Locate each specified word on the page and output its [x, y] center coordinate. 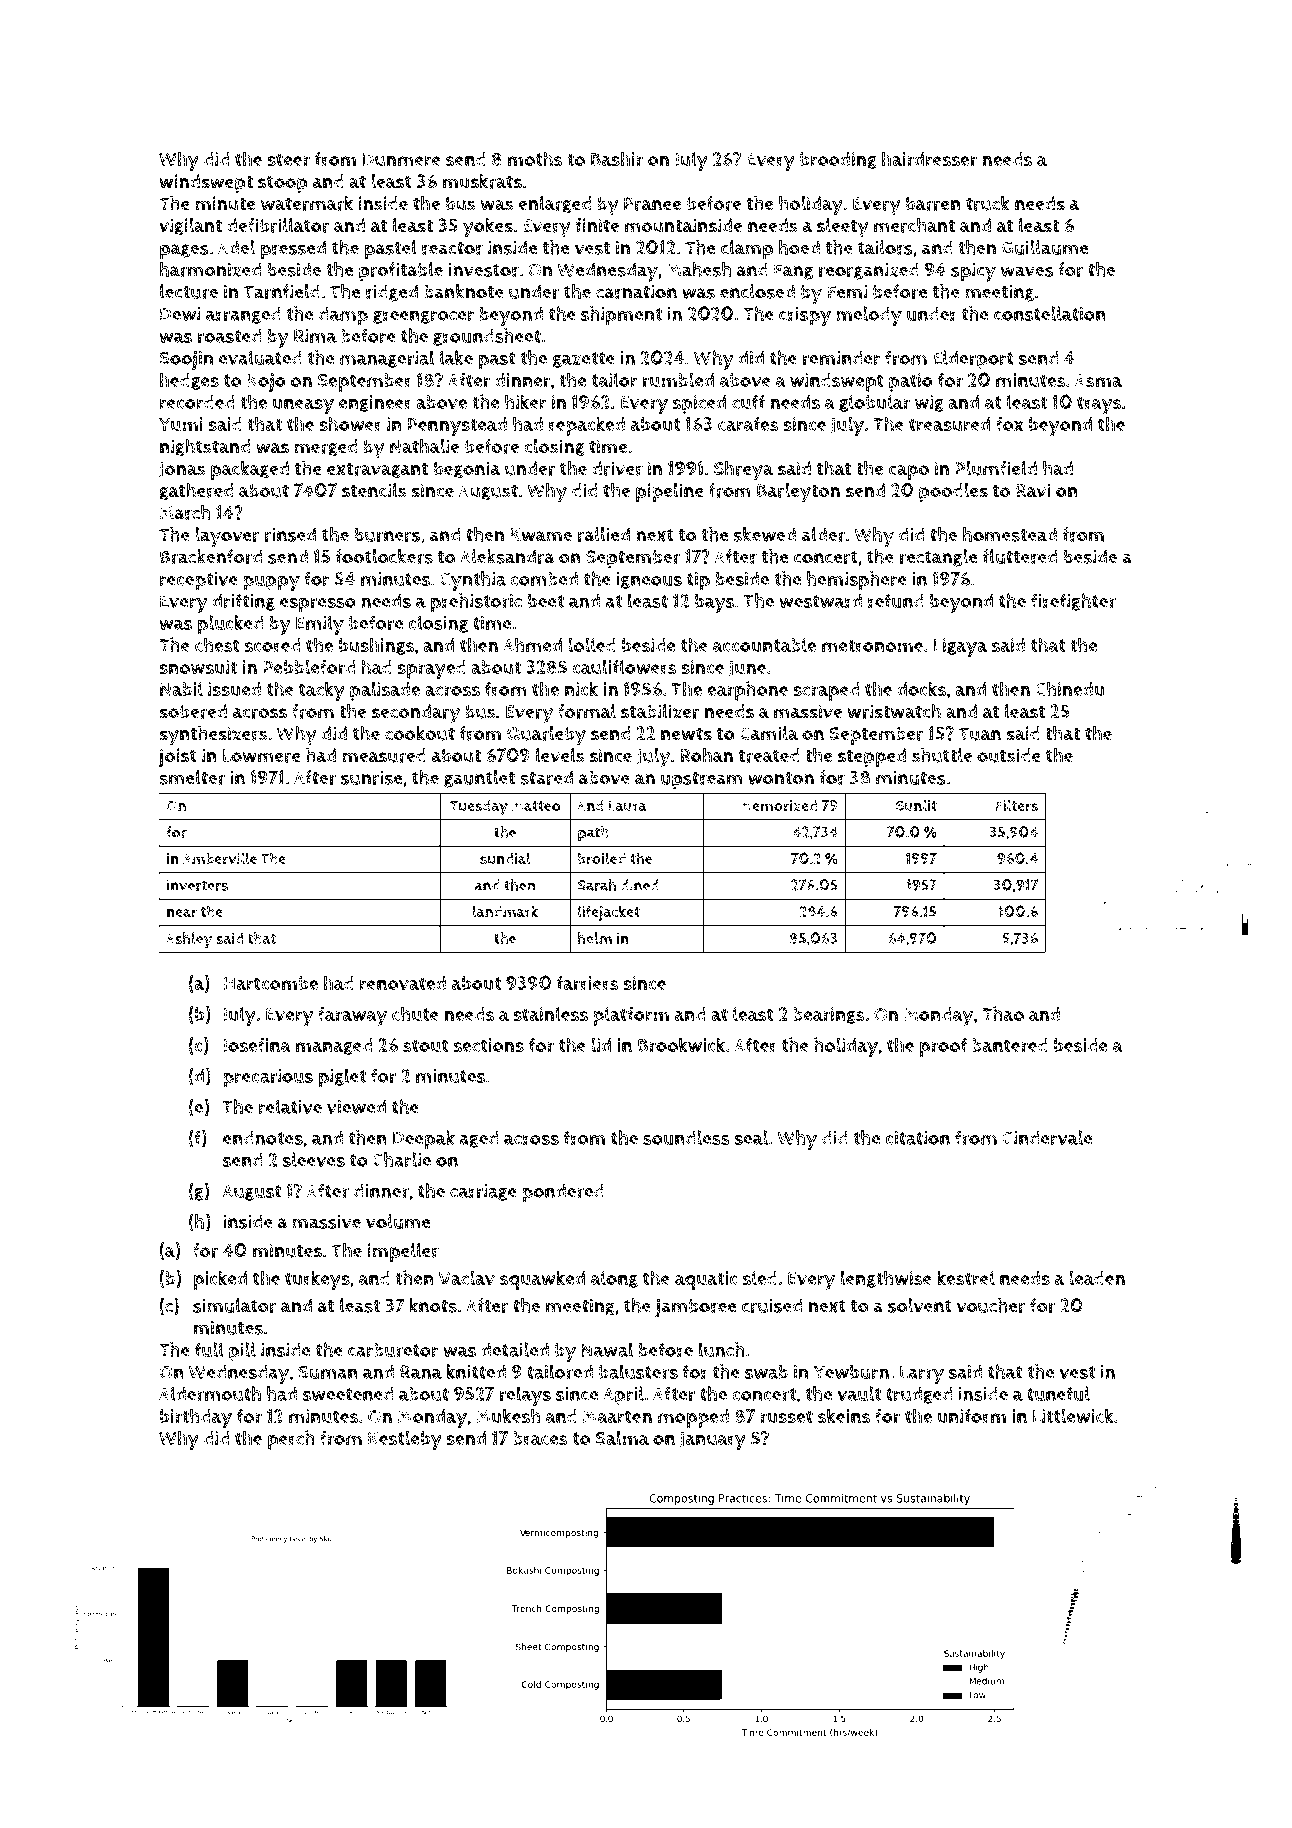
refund [896, 600]
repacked [587, 426]
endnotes [263, 1138]
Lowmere [262, 756]
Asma [1098, 381]
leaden [1097, 1277]
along [614, 1279]
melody [869, 316]
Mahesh [699, 269]
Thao [1003, 1013]
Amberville [220, 858]
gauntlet [479, 779]
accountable [764, 645]
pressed [293, 249]
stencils [374, 490]
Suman [328, 1372]
